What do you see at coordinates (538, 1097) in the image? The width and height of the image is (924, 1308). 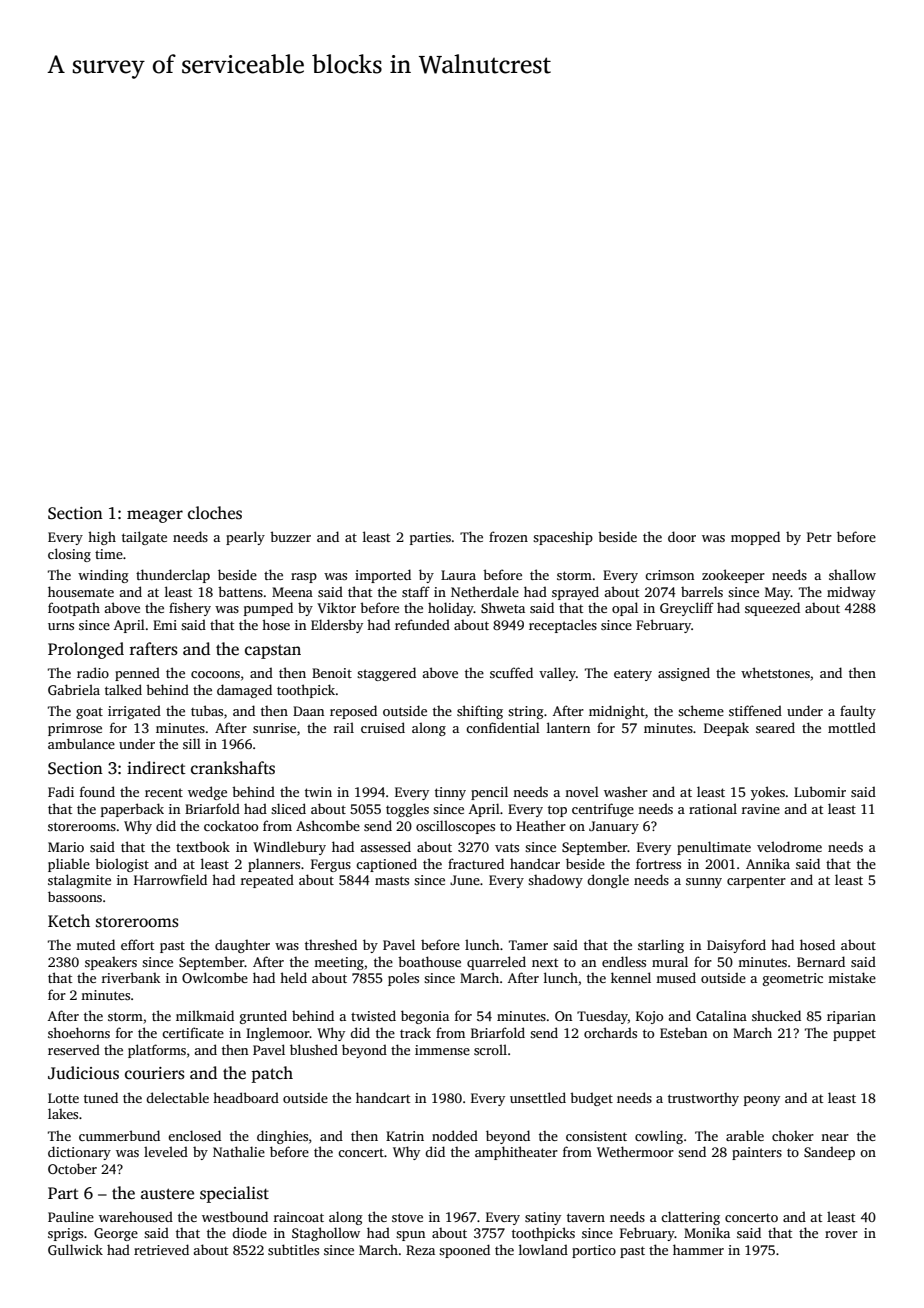 I see `unsettled` at bounding box center [538, 1097].
